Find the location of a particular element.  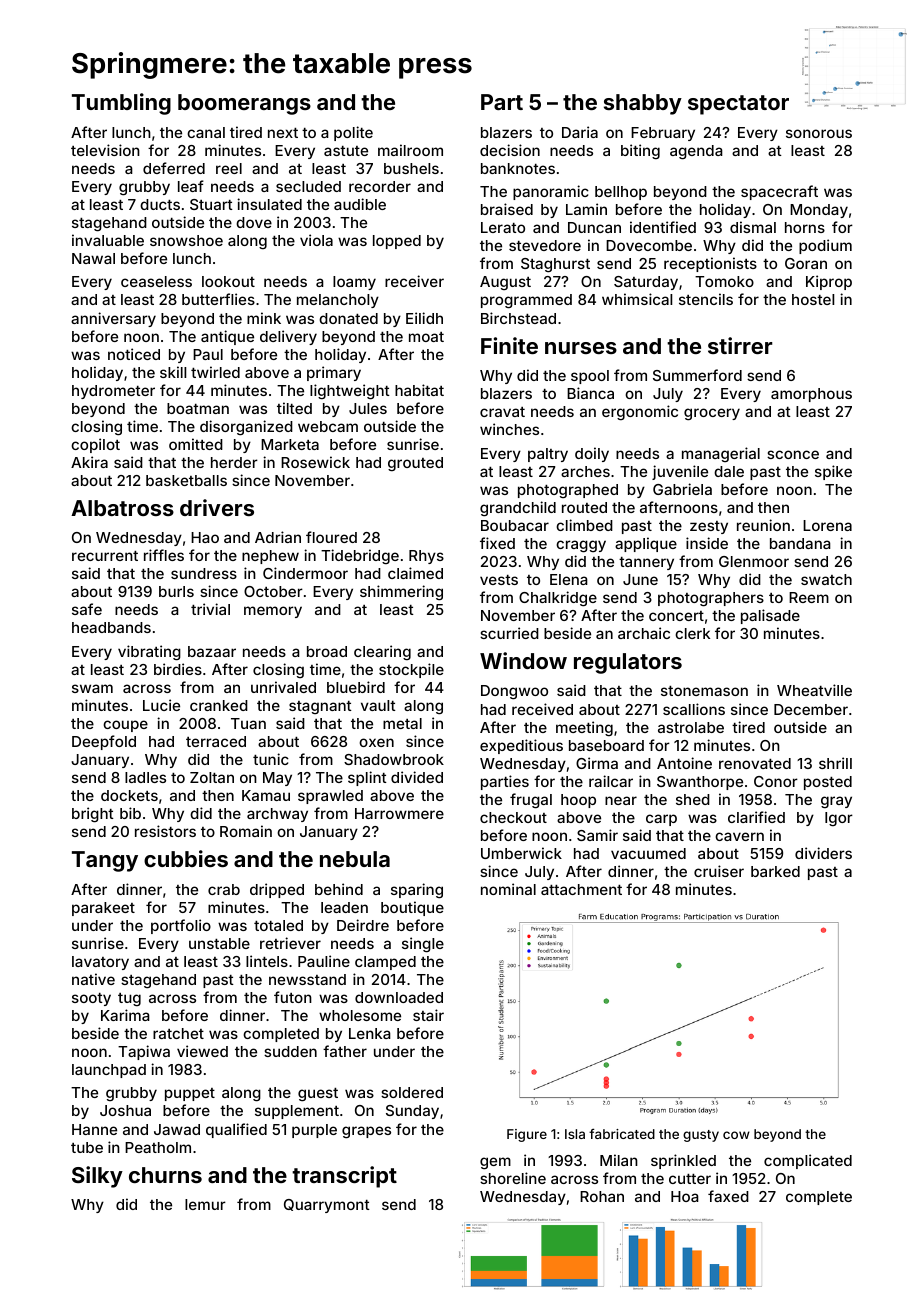

regulators is located at coordinates (628, 663).
